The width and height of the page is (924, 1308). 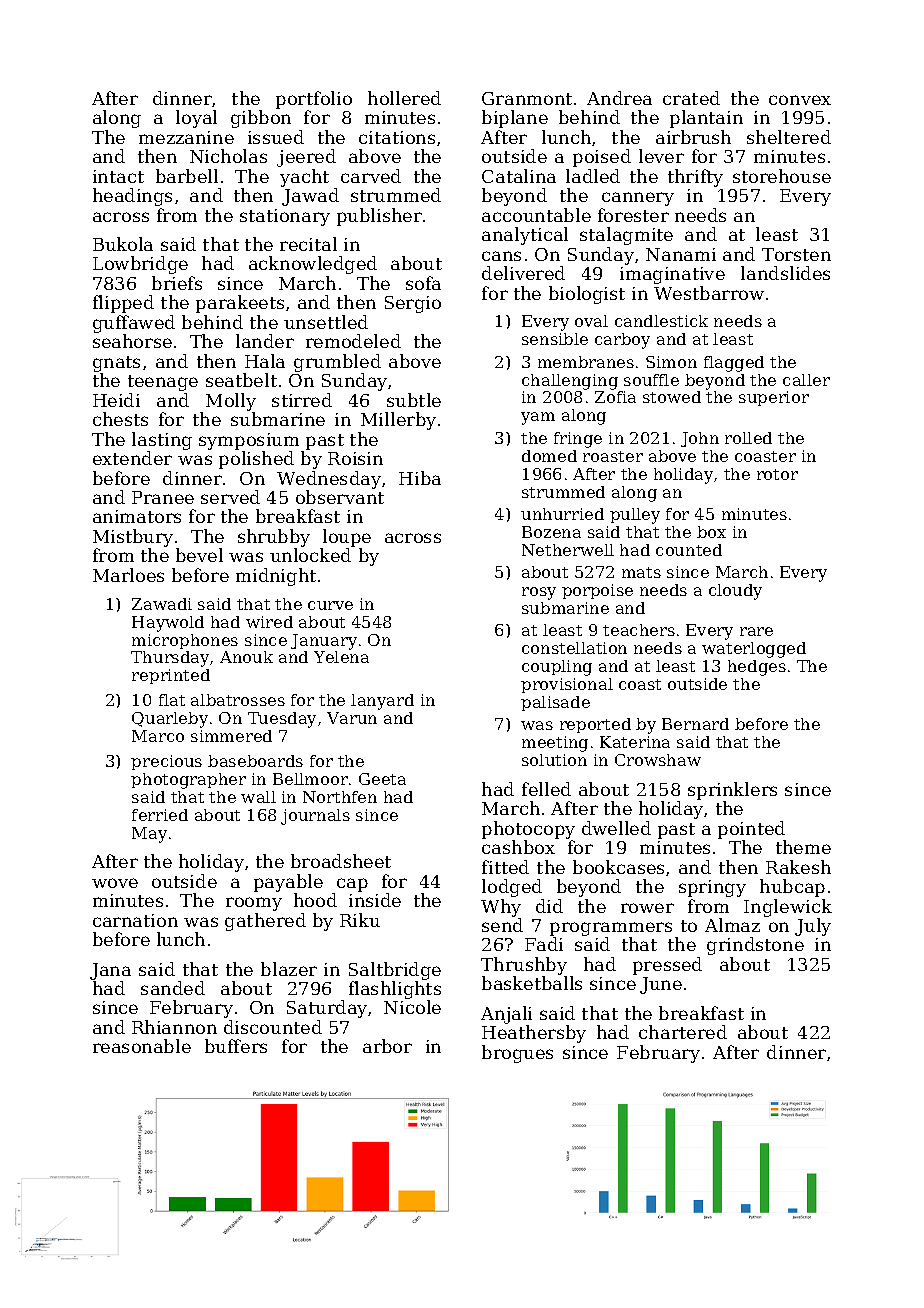 I want to click on oval, so click(x=591, y=321).
